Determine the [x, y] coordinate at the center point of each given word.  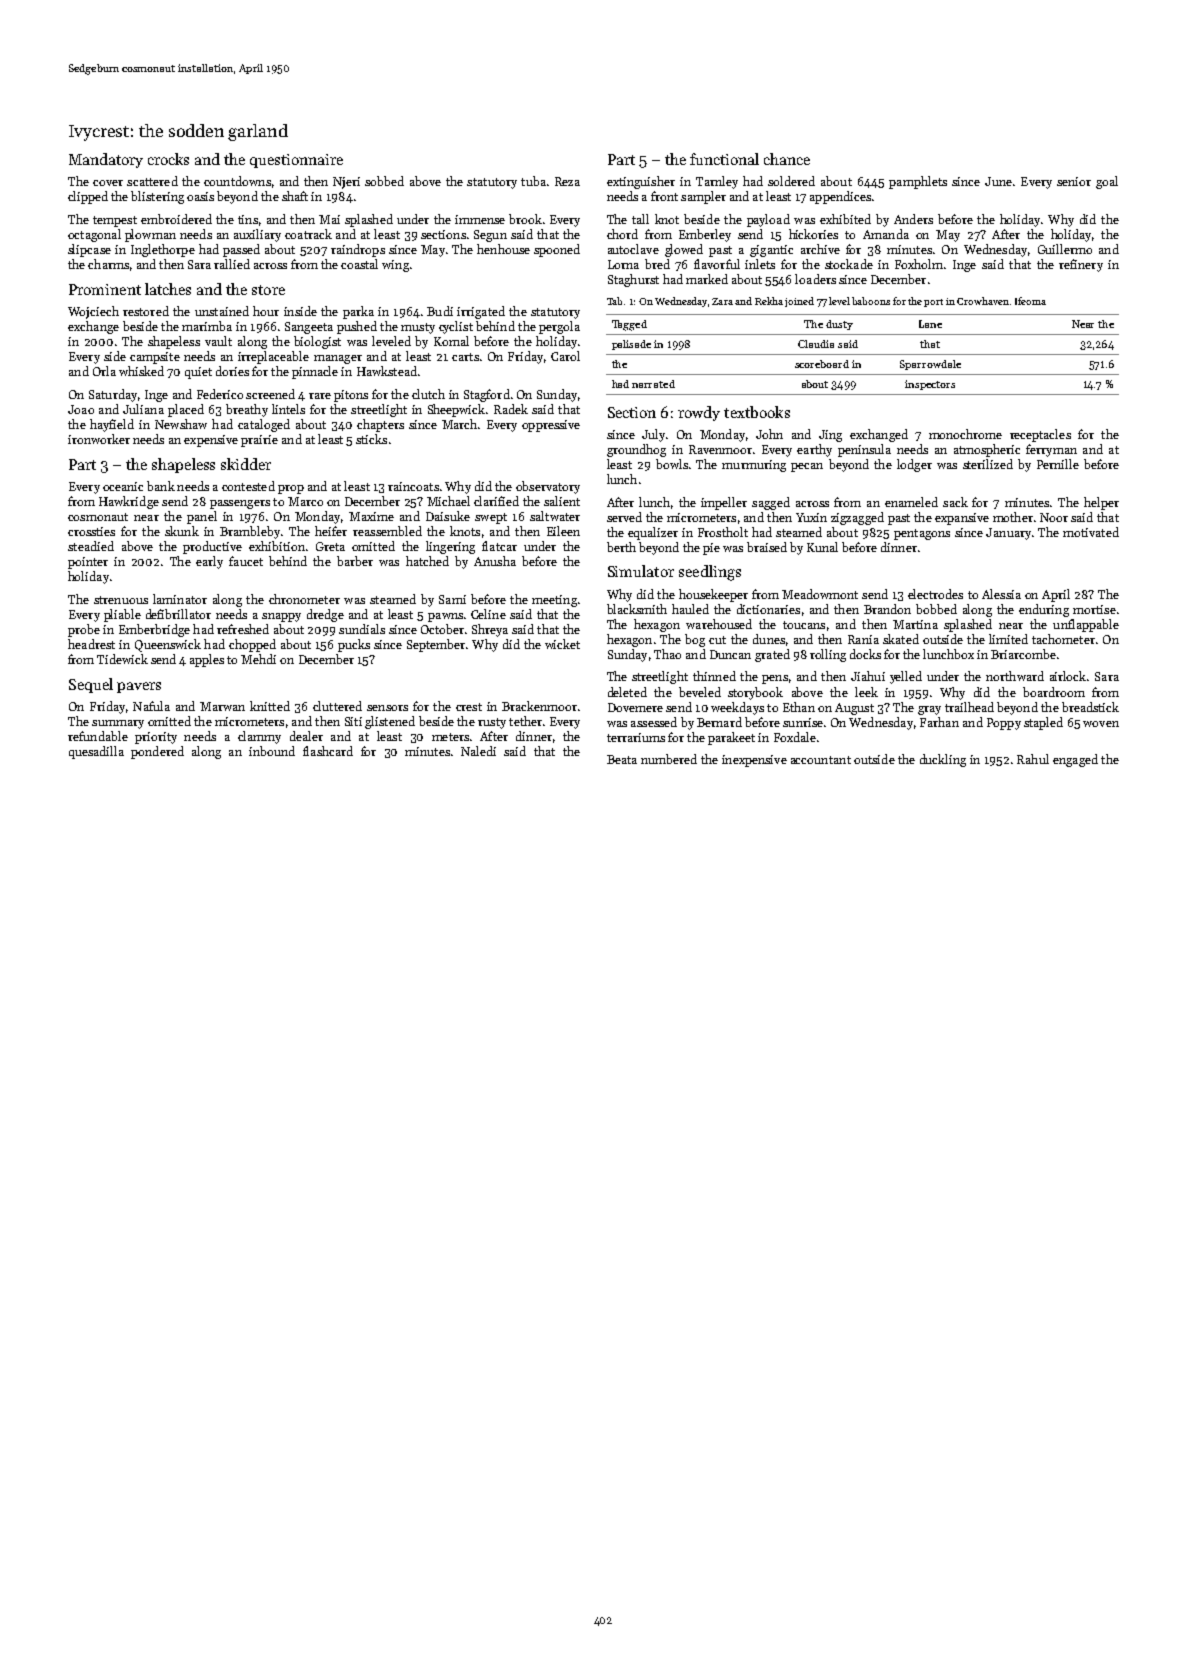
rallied [232, 264]
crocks [168, 159]
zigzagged [857, 518]
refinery [1081, 265]
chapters [380, 425]
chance [787, 159]
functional [724, 159]
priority [156, 738]
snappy [281, 617]
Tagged [629, 325]
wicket [562, 644]
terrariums [636, 737]
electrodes [935, 594]
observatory [548, 487]
